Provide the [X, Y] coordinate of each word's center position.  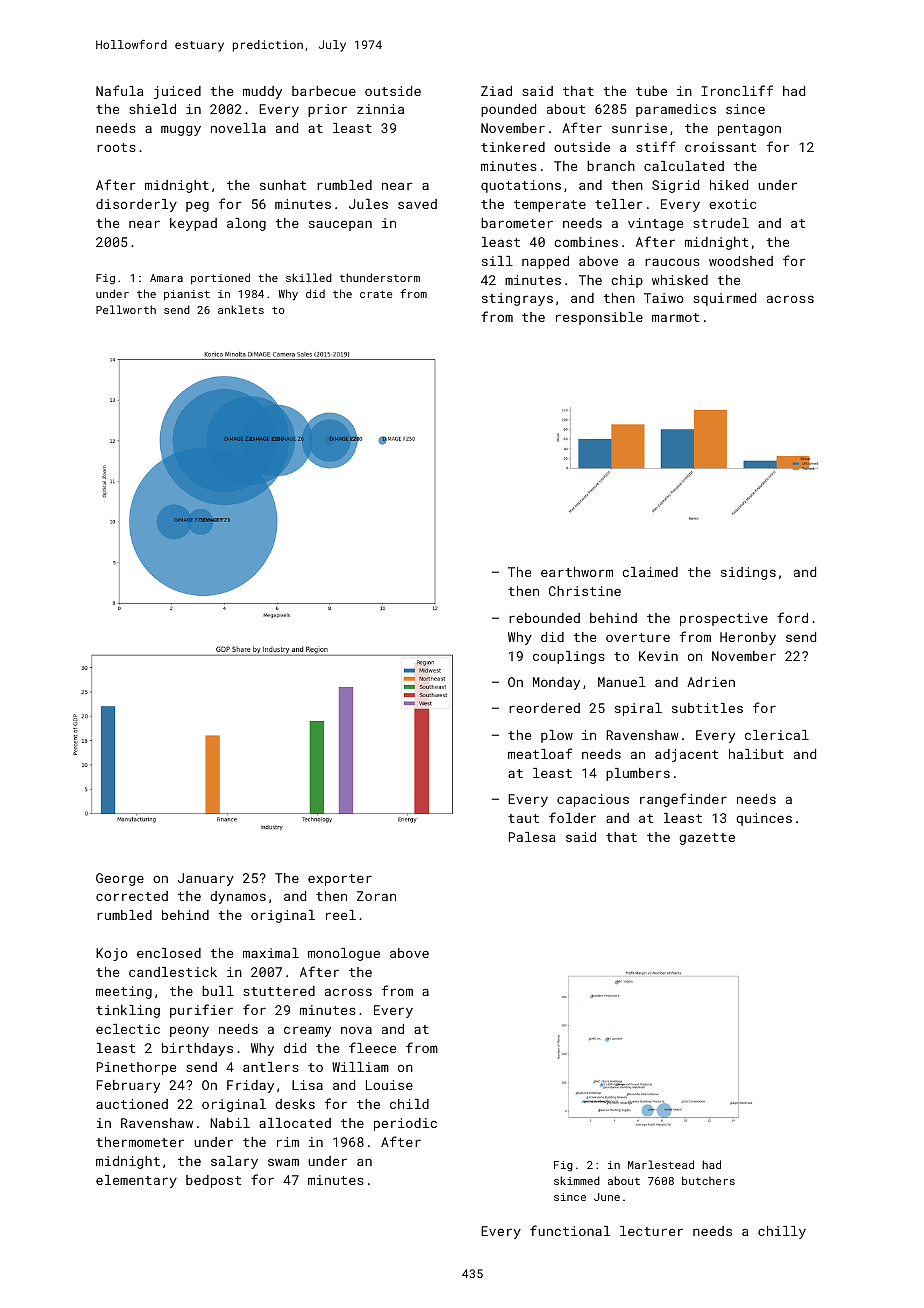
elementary [136, 1181]
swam [283, 1162]
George [120, 879]
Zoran [376, 896]
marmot [675, 317]
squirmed [724, 299]
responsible [599, 318]
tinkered [513, 147]
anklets [241, 309]
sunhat [283, 185]
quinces [764, 819]
